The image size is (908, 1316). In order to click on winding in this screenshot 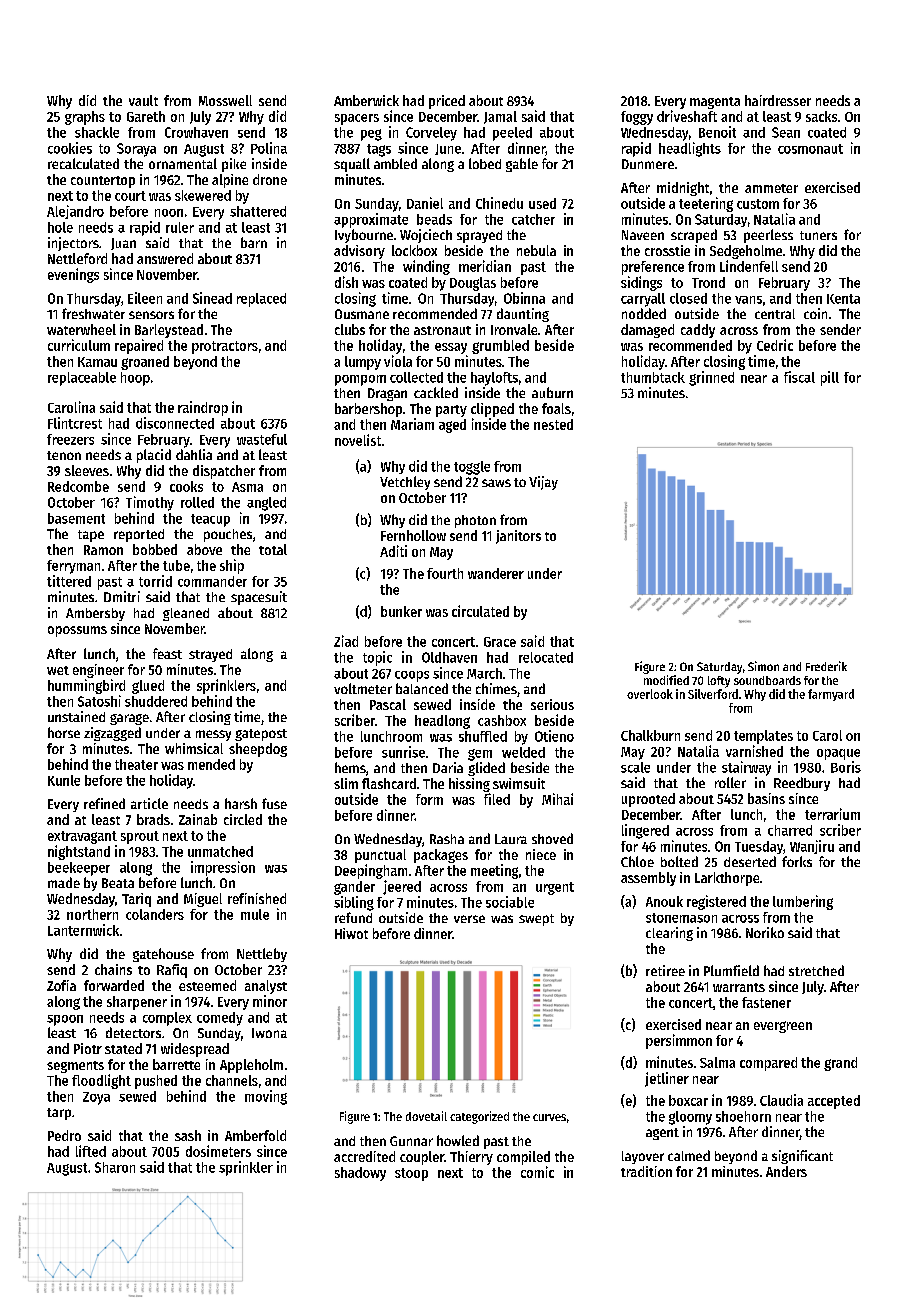, I will do `click(426, 267)`.
